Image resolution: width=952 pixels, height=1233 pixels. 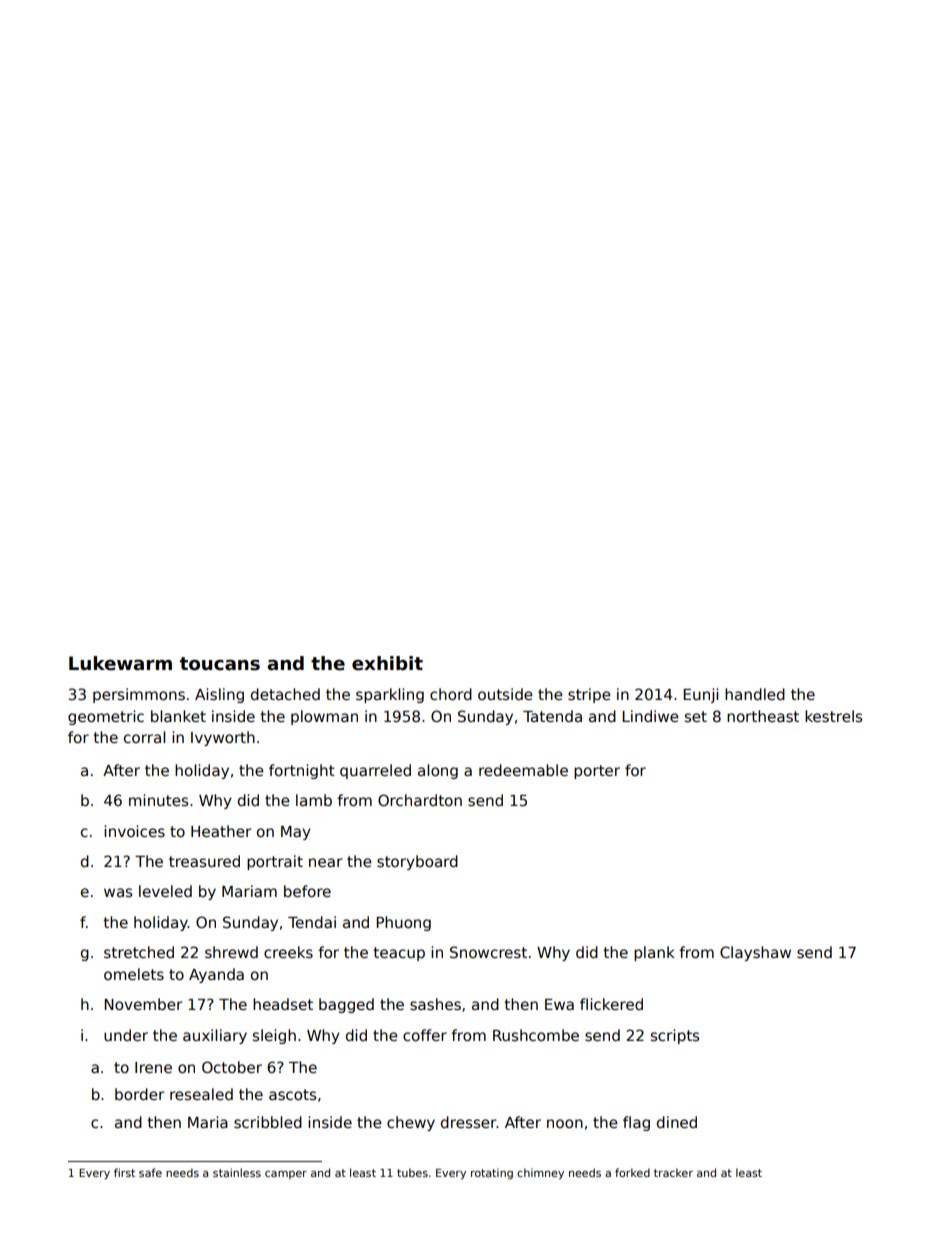 What do you see at coordinates (274, 1036) in the document?
I see `sleigh` at bounding box center [274, 1036].
